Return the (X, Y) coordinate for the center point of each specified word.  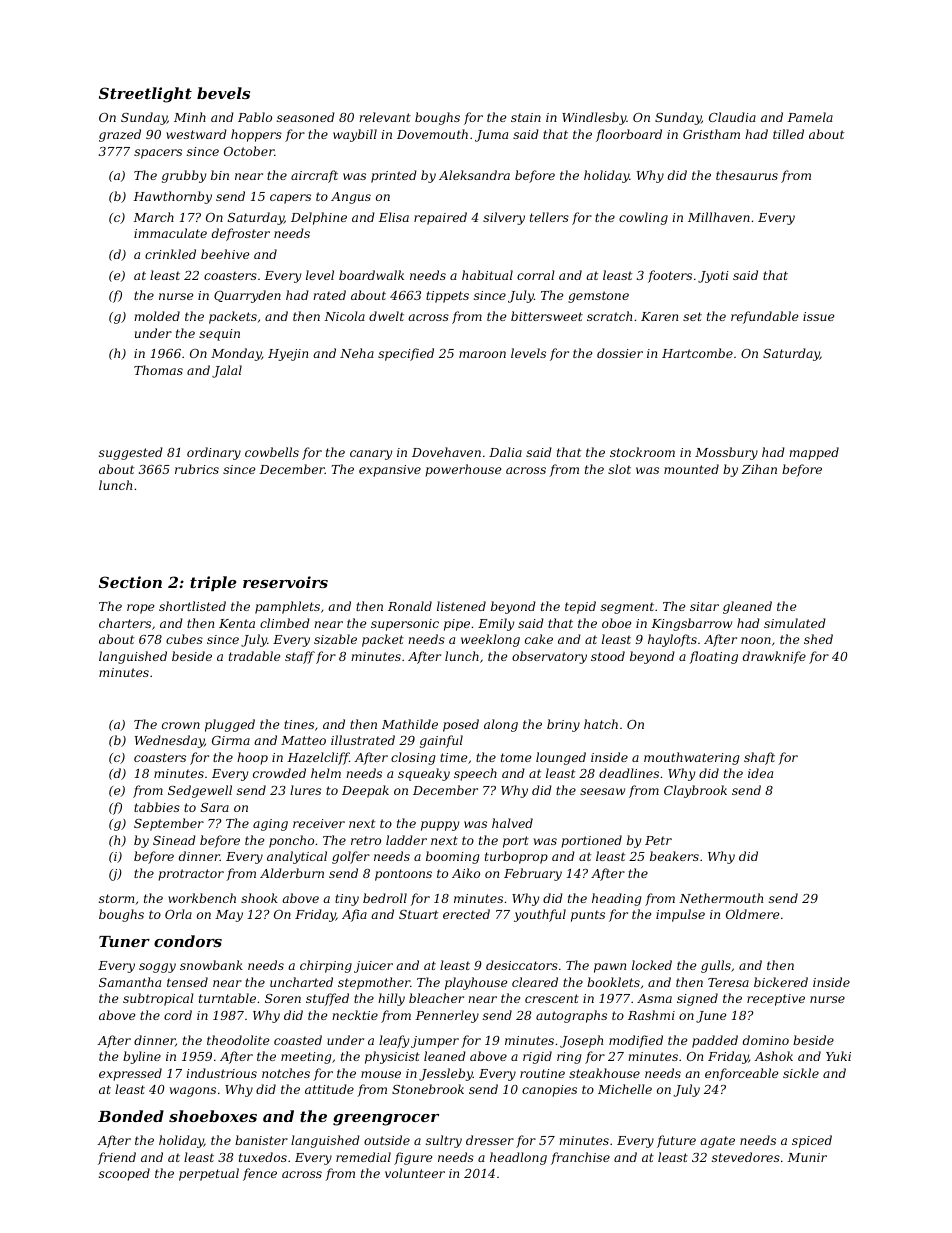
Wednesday (169, 741)
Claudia (732, 117)
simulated (795, 623)
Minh (190, 117)
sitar (704, 606)
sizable (335, 639)
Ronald (410, 606)
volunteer (415, 1173)
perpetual (209, 1174)
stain (526, 117)
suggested (131, 453)
